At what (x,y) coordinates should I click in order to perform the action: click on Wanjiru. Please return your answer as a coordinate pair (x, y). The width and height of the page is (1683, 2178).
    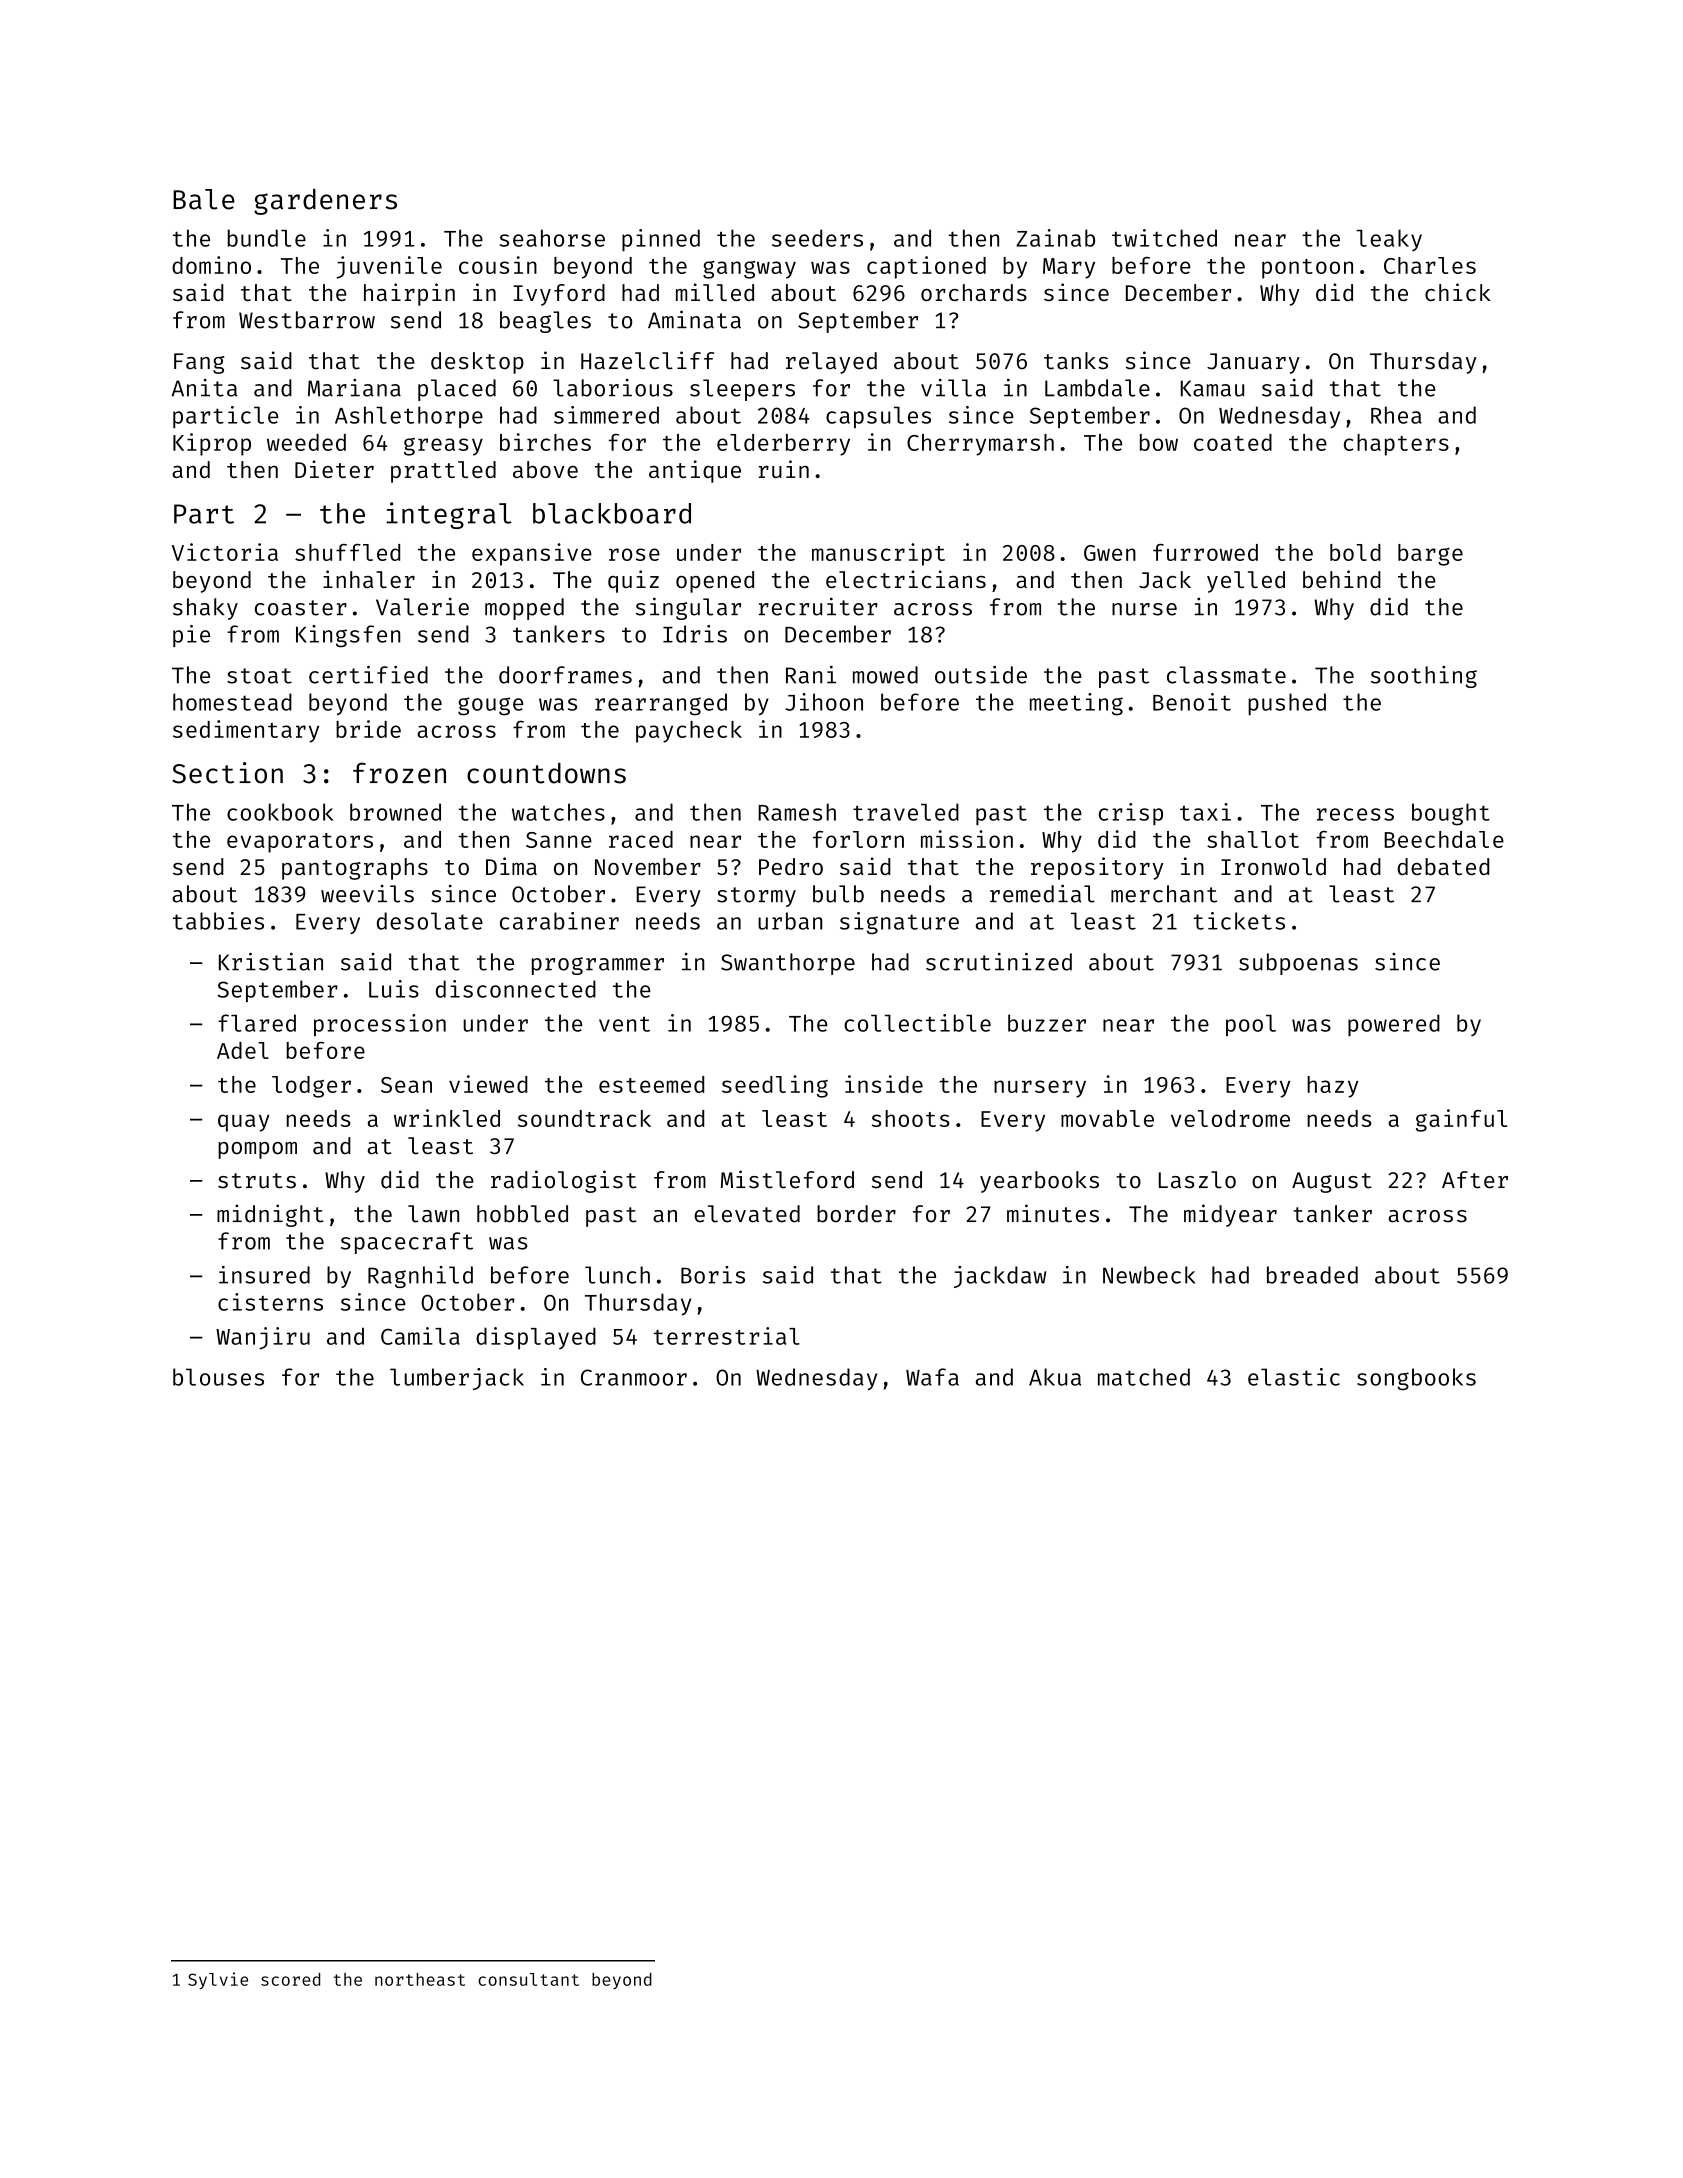
    Looking at the image, I should click on (263, 1338).
